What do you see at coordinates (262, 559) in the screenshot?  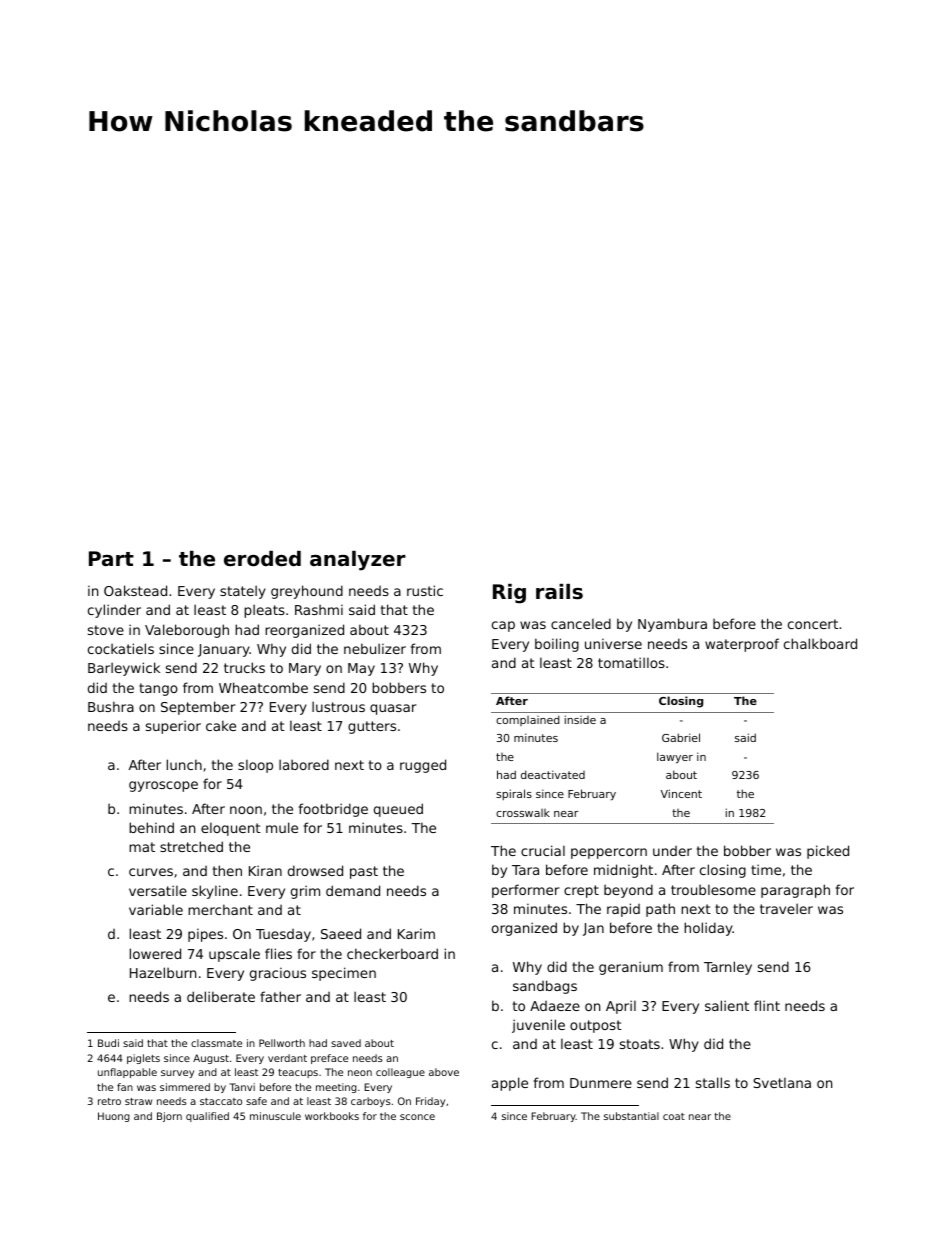 I see `eroded` at bounding box center [262, 559].
